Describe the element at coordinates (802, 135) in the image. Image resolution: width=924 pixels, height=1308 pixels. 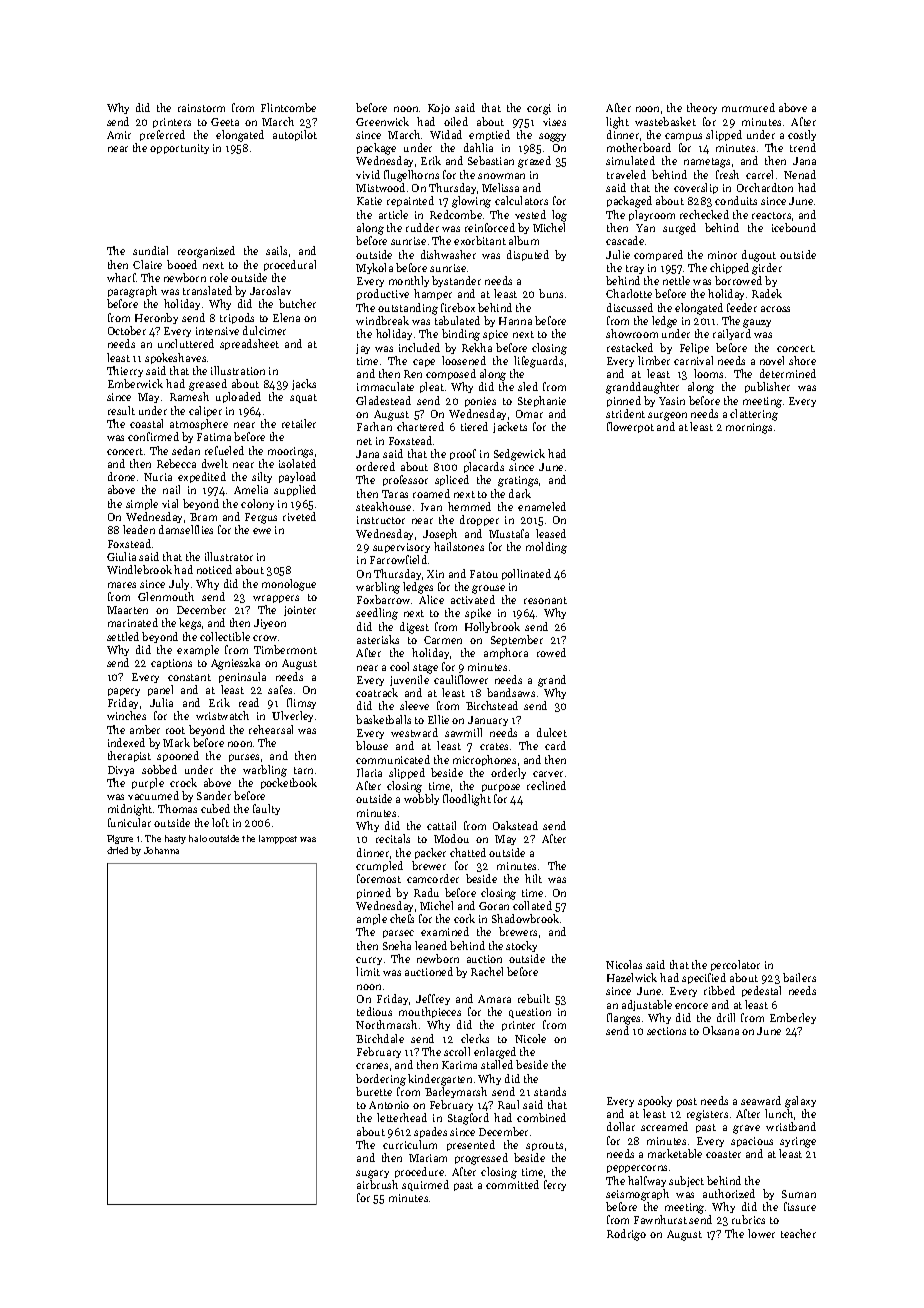
I see `costly` at that location.
